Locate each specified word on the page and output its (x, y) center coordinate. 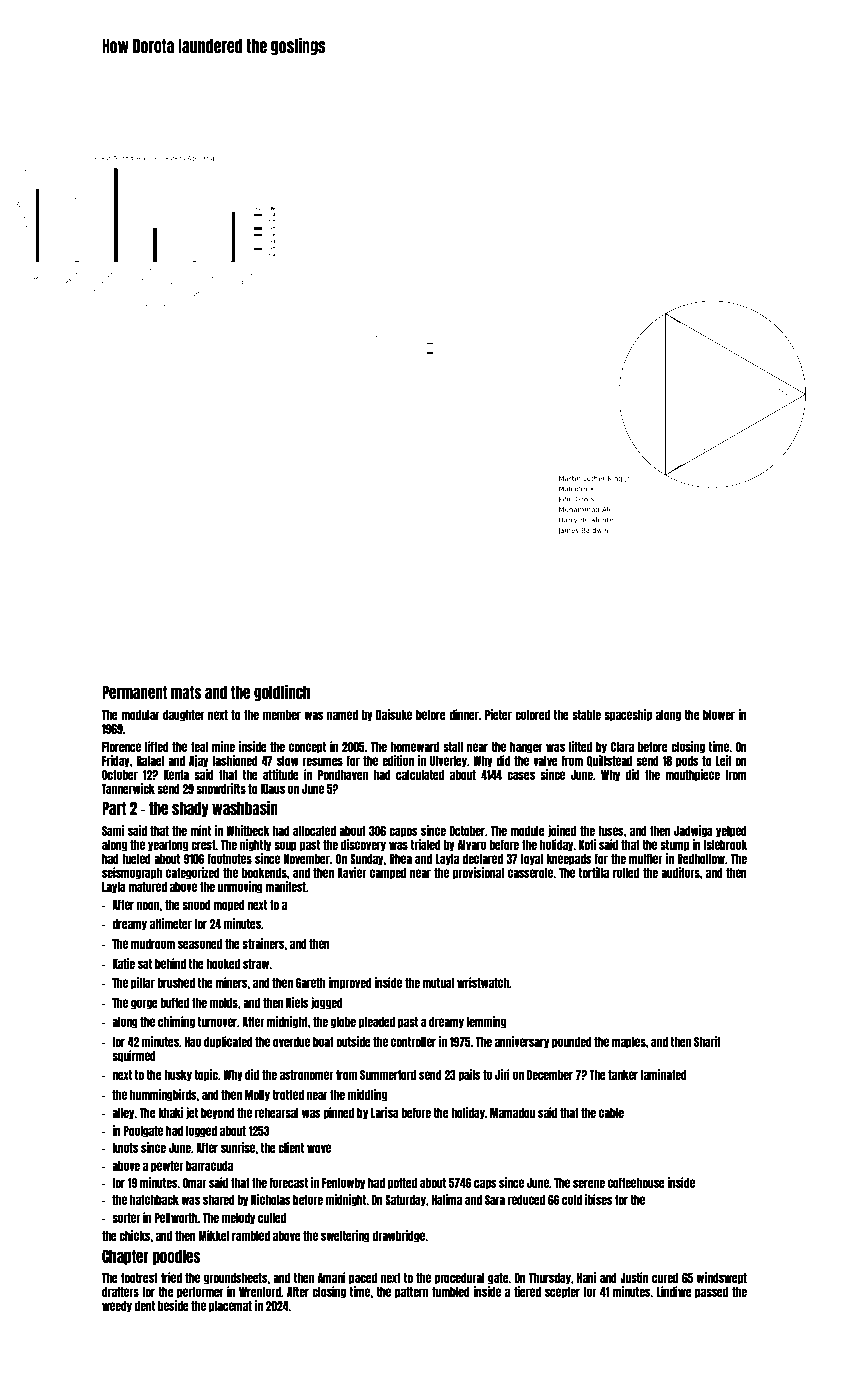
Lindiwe (674, 1291)
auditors (680, 872)
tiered (527, 1291)
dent (145, 1306)
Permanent (134, 692)
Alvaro (472, 845)
